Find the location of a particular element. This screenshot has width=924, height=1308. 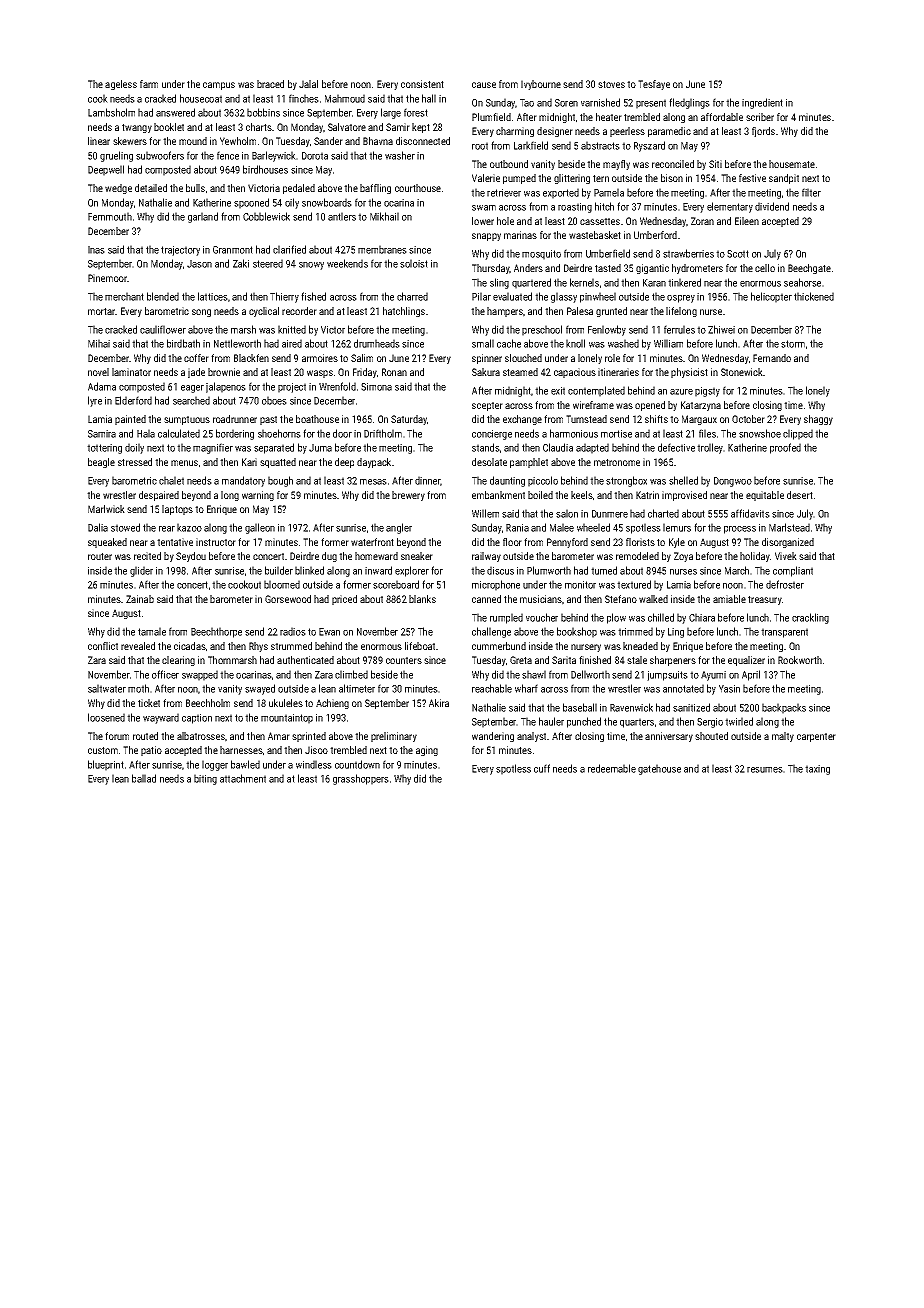

taxing is located at coordinates (817, 770).
